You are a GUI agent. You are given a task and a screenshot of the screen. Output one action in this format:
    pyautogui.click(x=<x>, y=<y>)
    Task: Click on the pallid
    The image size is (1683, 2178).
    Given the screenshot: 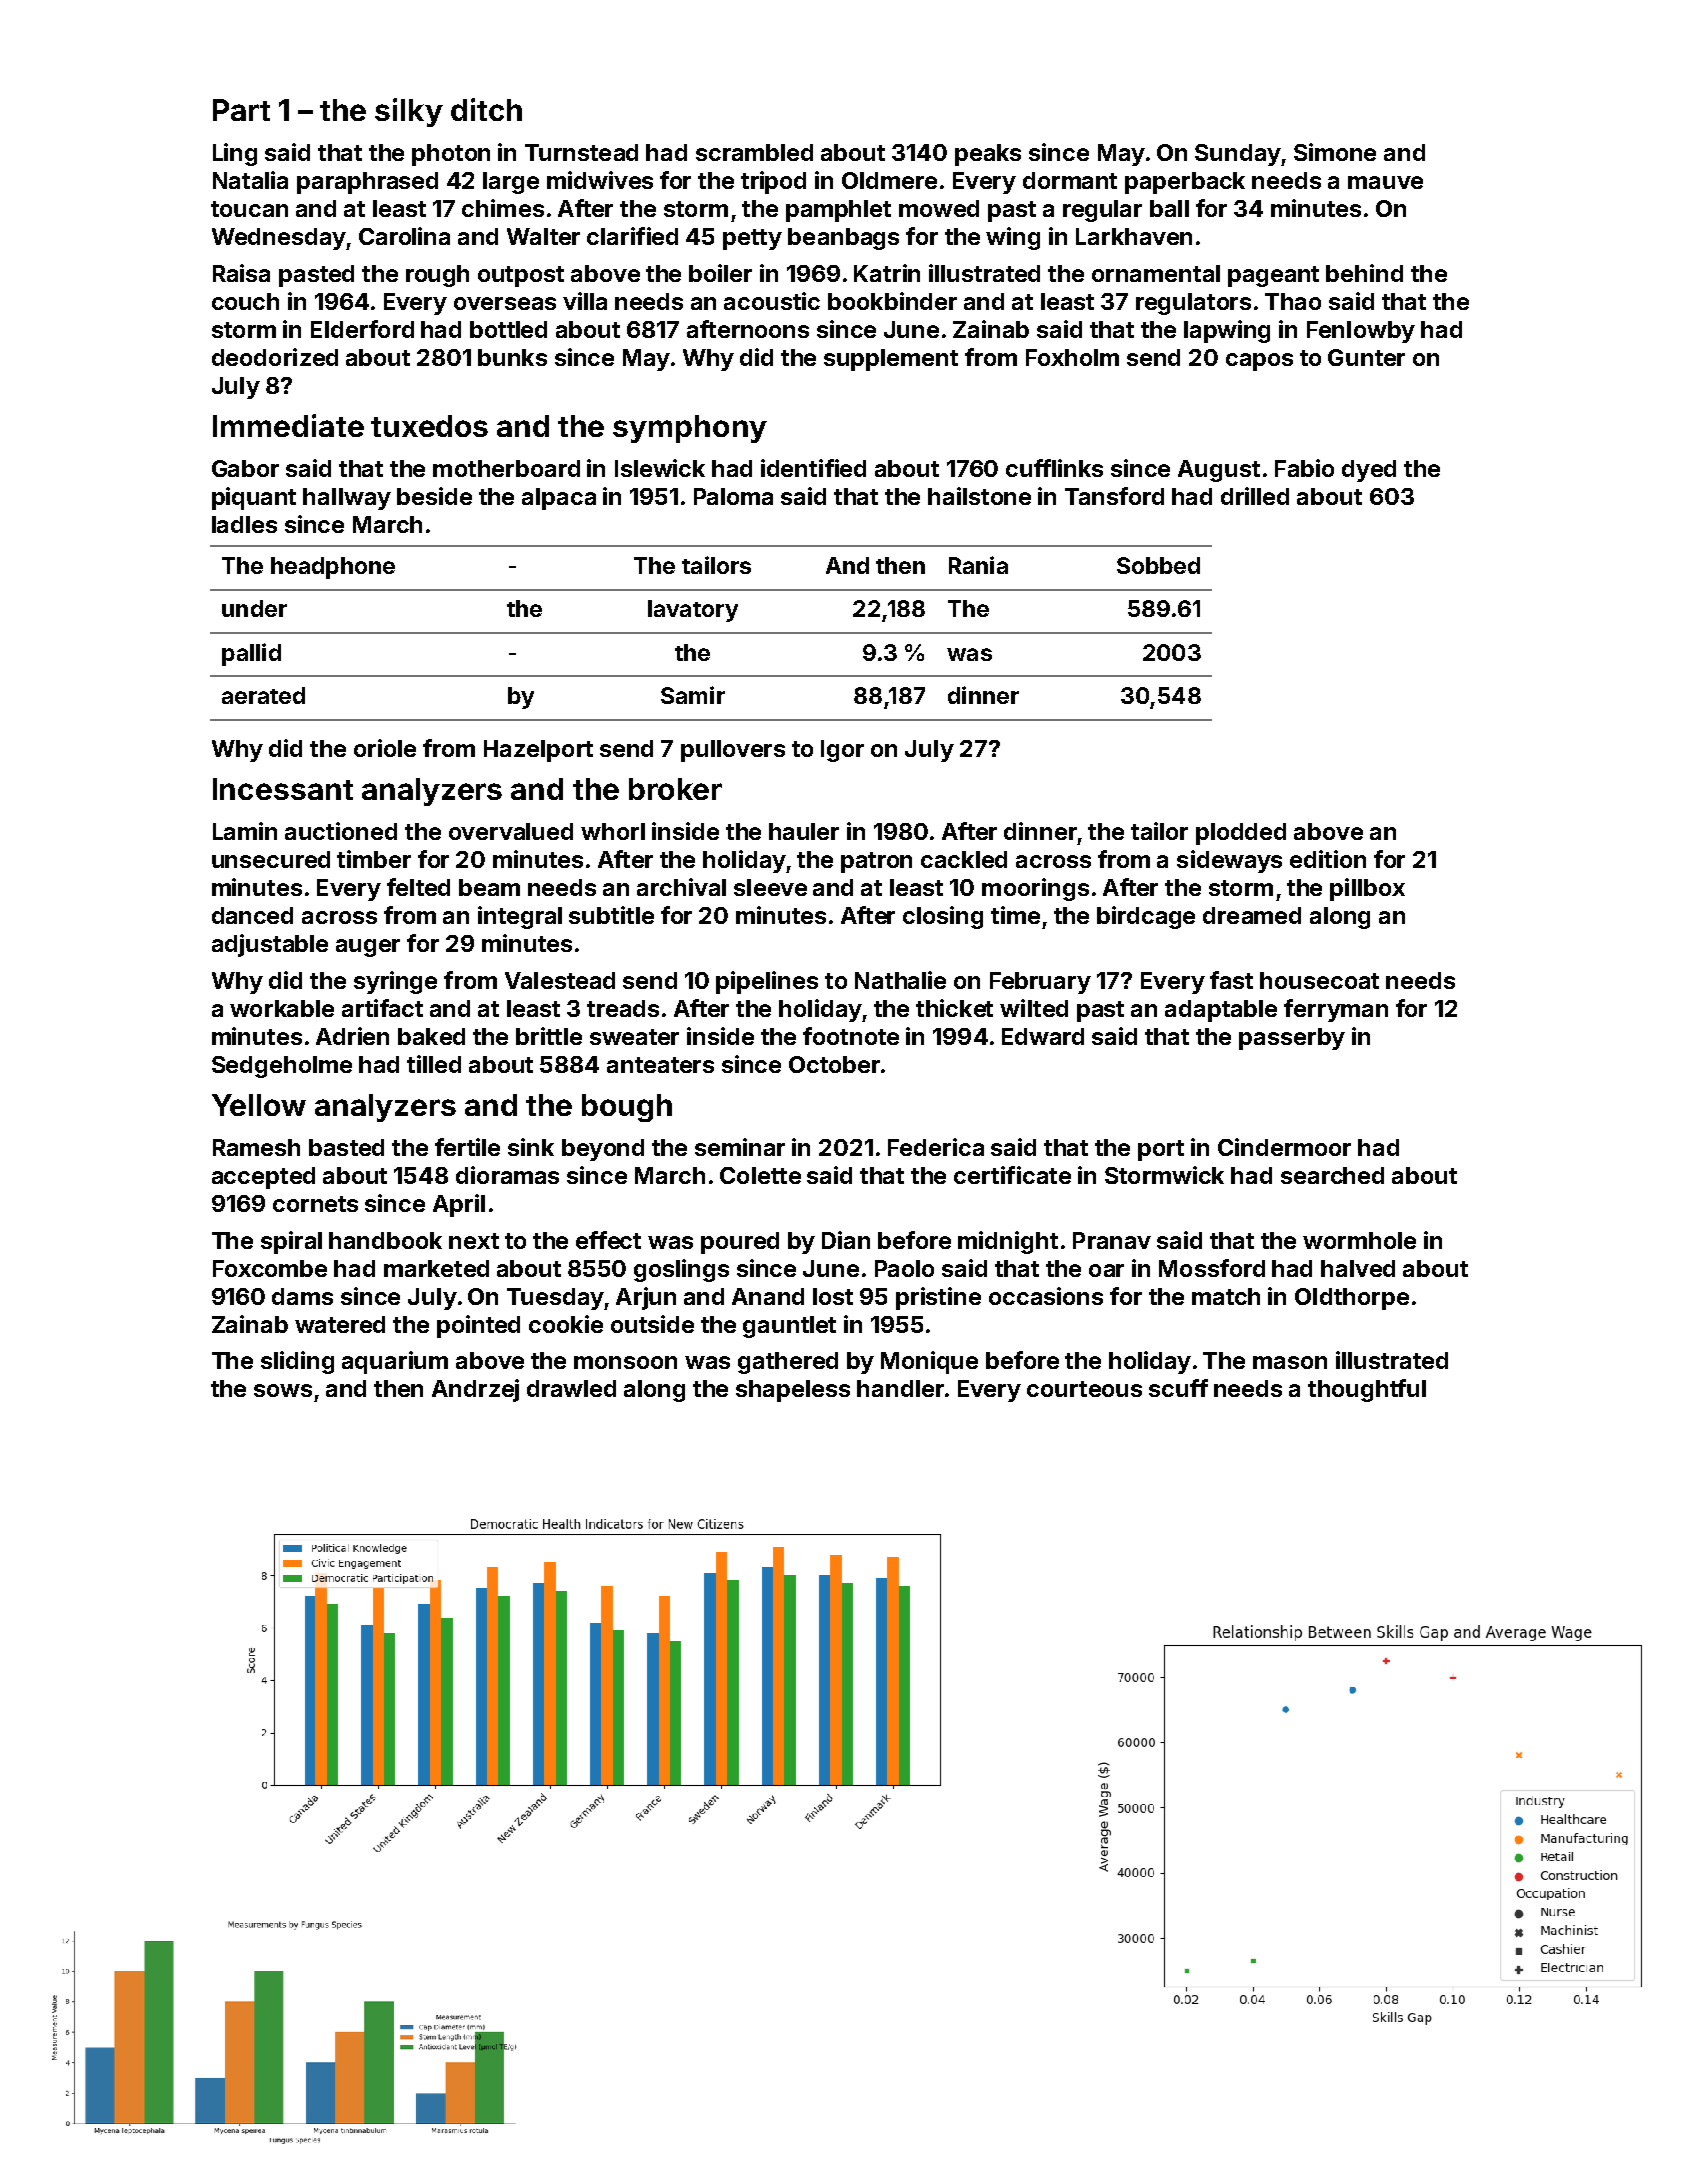 What is the action you would take?
    pyautogui.click(x=251, y=654)
